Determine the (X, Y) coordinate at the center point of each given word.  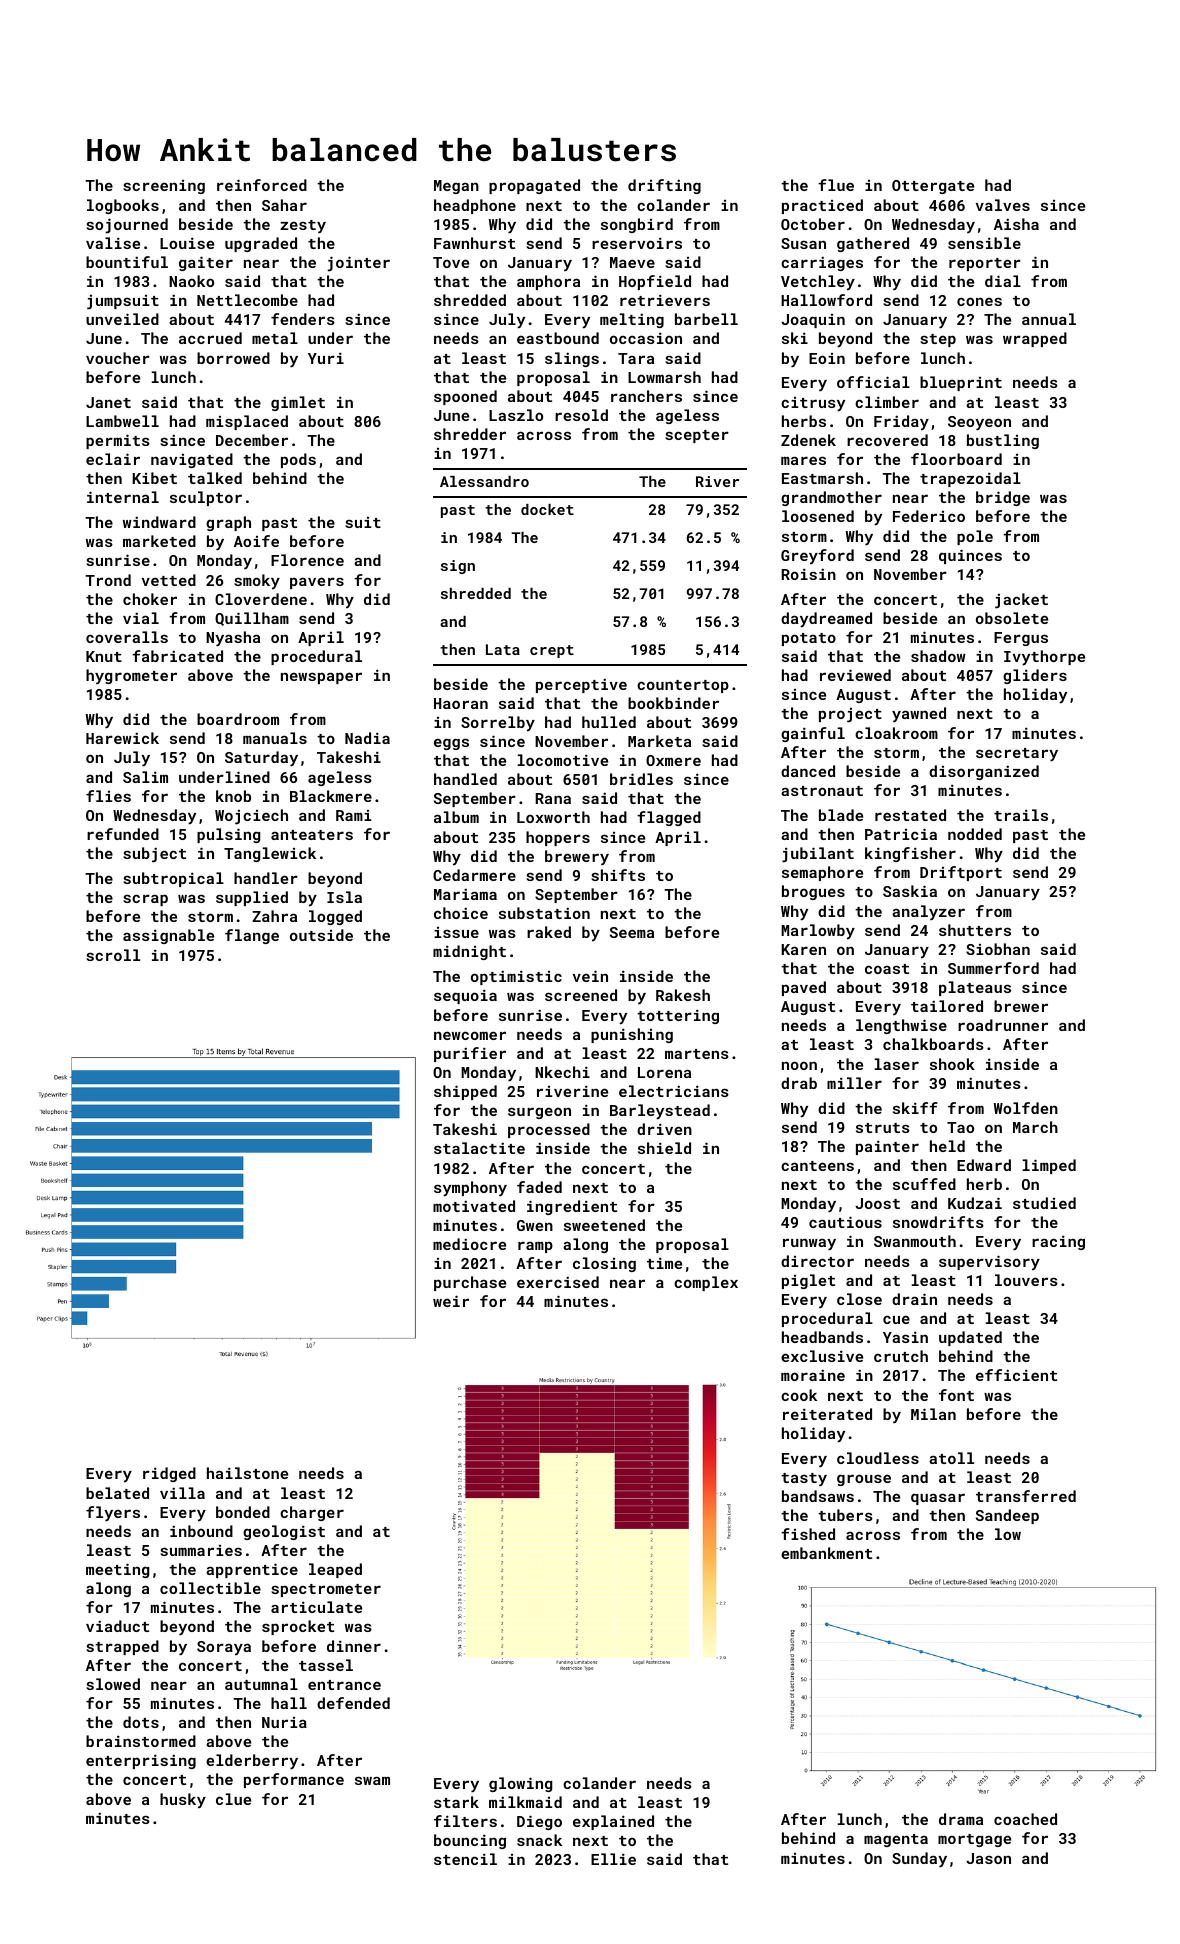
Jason (988, 1858)
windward (159, 522)
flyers (113, 1514)
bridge (1003, 498)
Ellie (613, 1859)
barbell (706, 319)
